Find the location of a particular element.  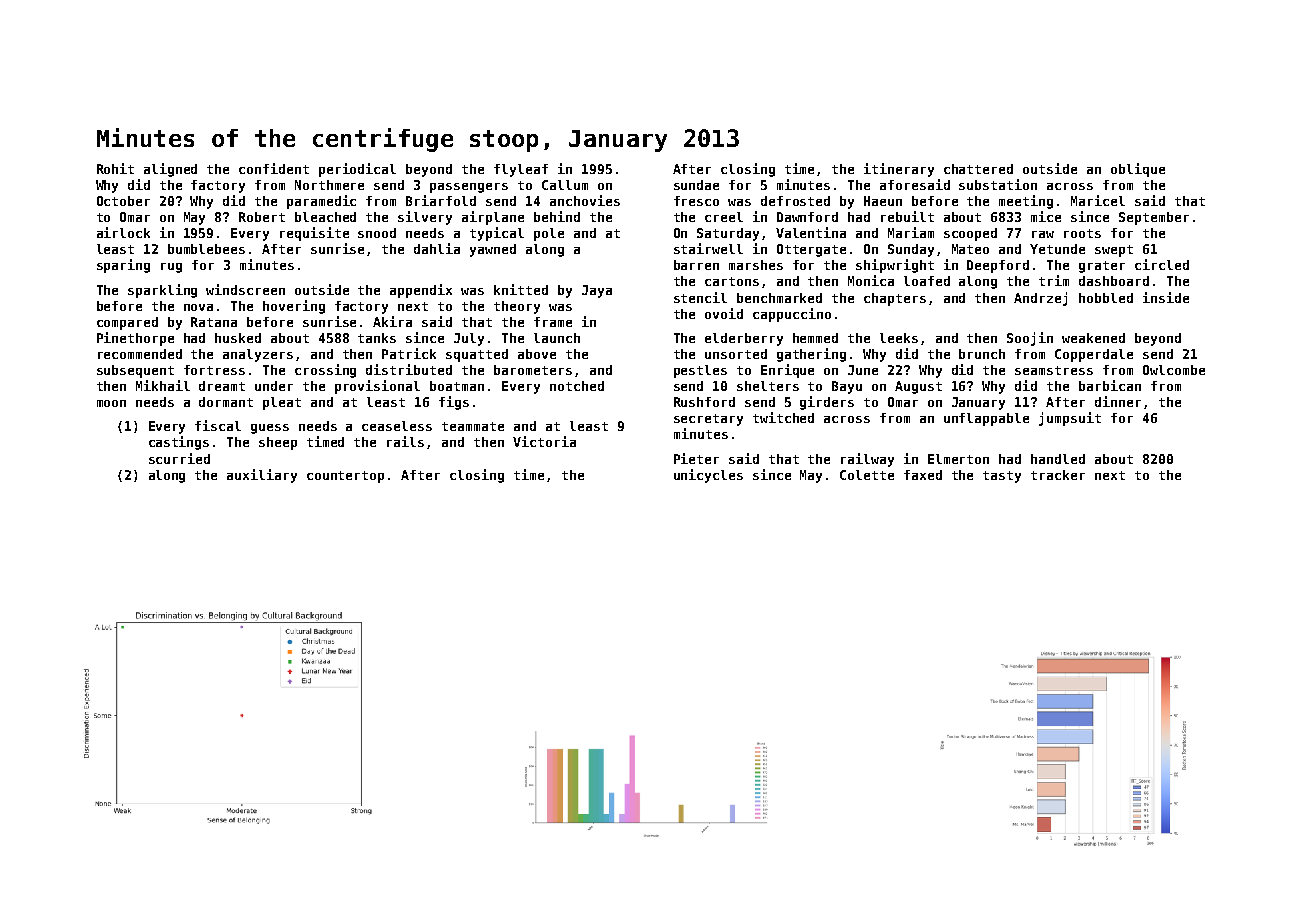

squatted is located at coordinates (477, 355).
